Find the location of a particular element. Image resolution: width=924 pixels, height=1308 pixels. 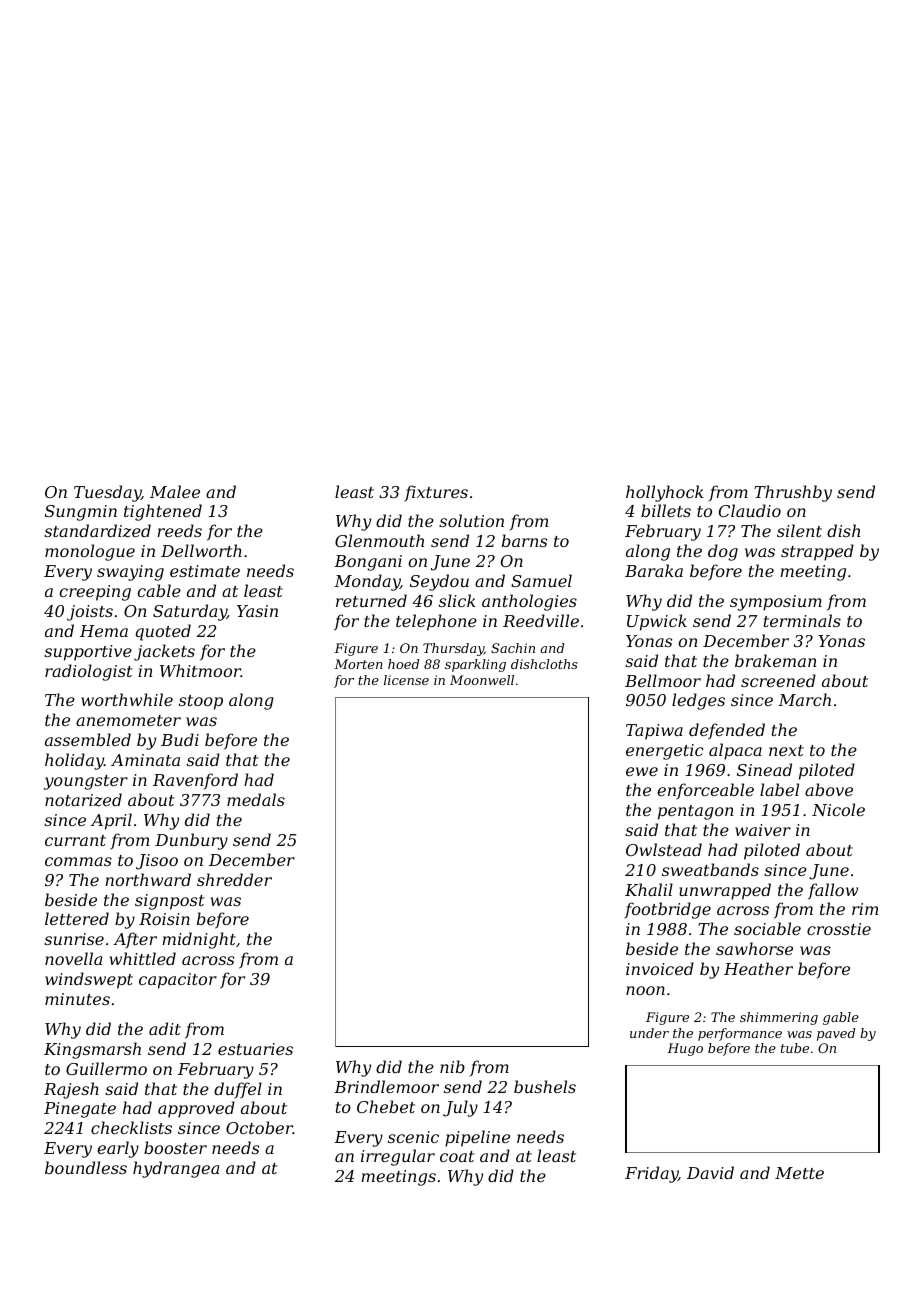

Budi is located at coordinates (180, 739).
